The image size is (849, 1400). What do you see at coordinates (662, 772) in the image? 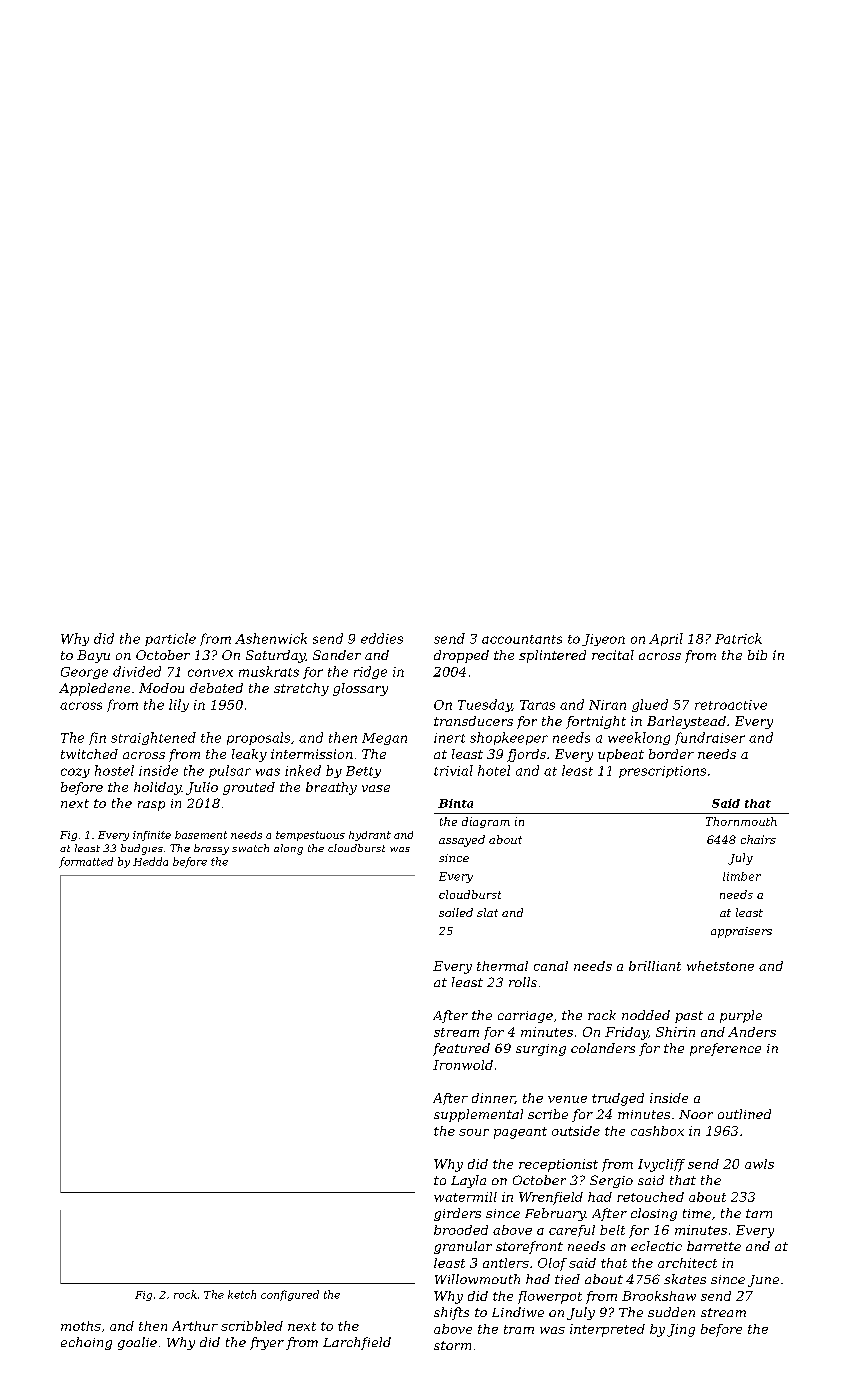
I see `prescriptions` at bounding box center [662, 772].
